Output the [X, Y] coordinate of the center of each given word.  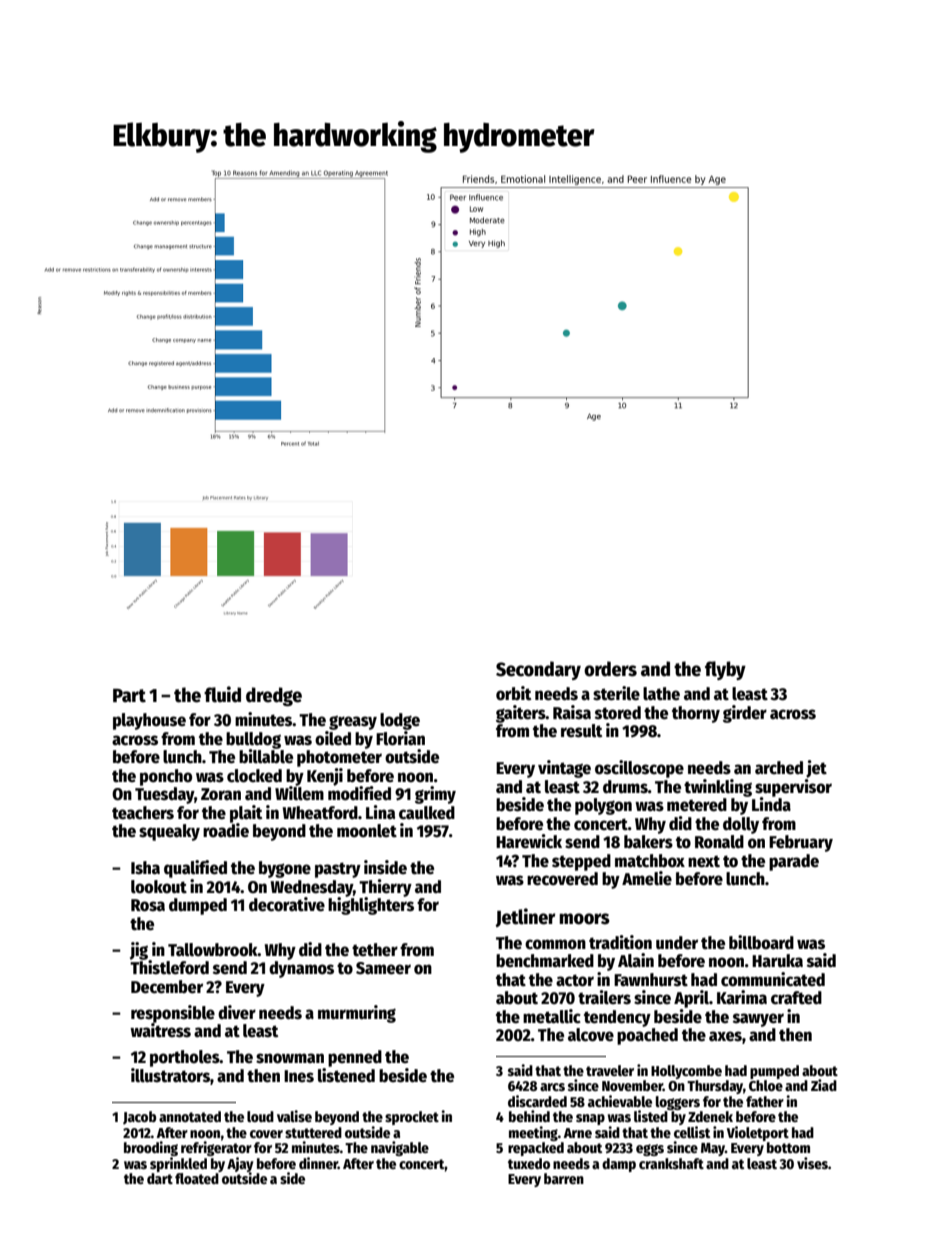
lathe [661, 694]
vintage [564, 769]
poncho [166, 777]
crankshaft [671, 1163]
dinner [318, 1163]
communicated [773, 979]
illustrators [170, 1075]
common [555, 944]
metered [697, 805]
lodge [400, 721]
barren [564, 1178]
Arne [578, 1133]
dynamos [301, 969]
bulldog [253, 740]
